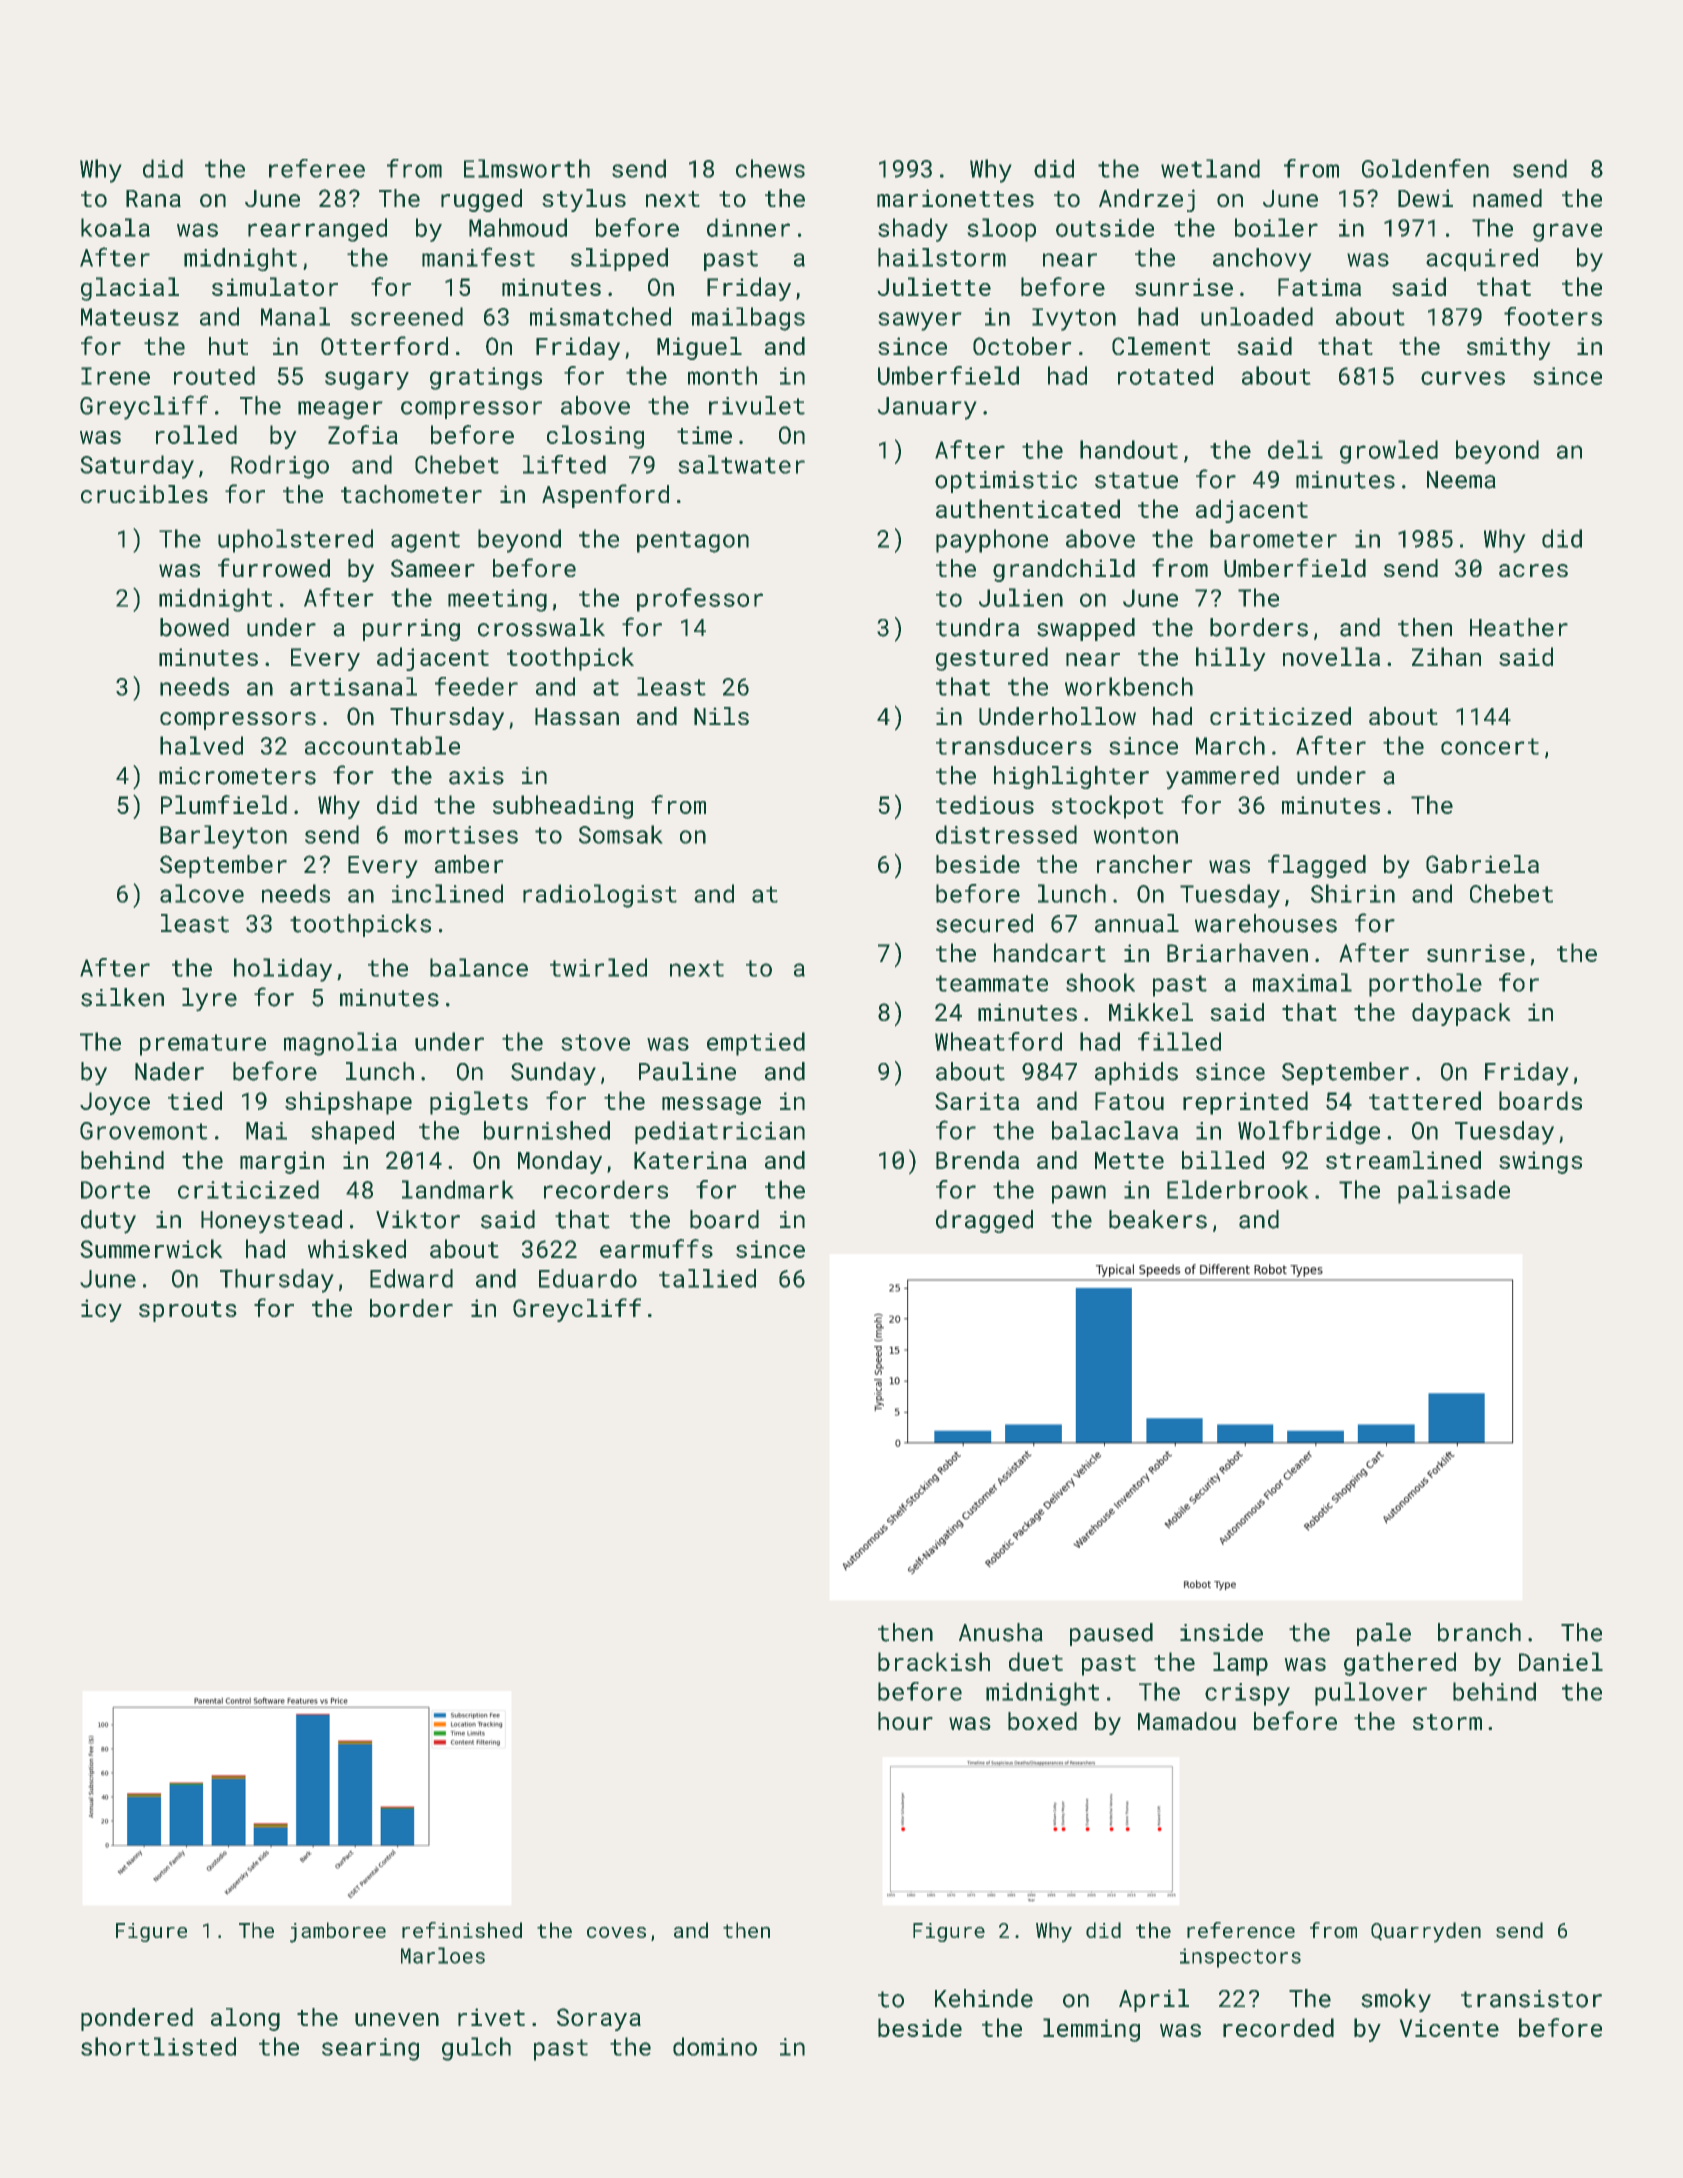 The width and height of the screenshot is (1683, 2178). What do you see at coordinates (1001, 1632) in the screenshot?
I see `Anusha` at bounding box center [1001, 1632].
